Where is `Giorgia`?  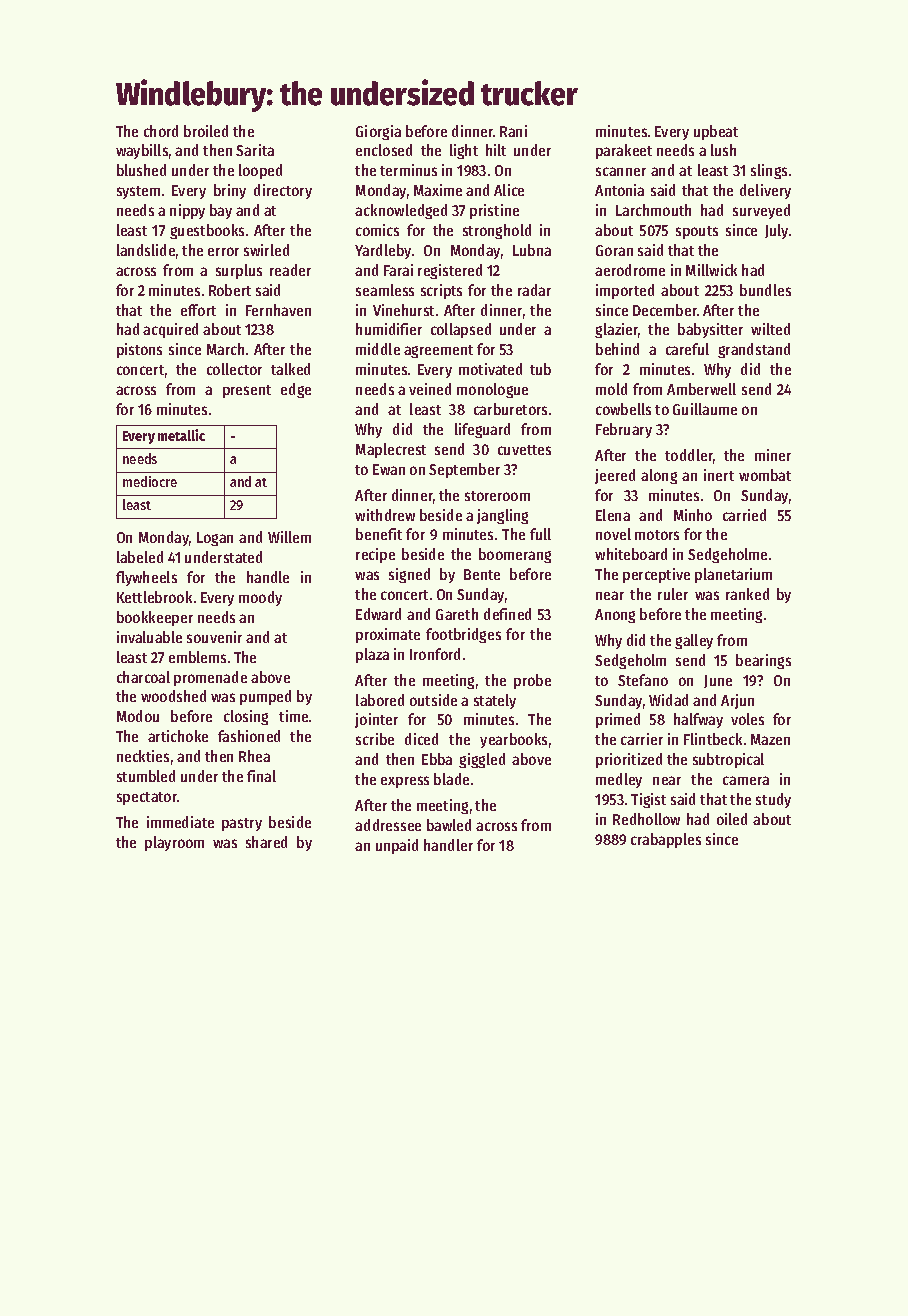
Giorgia is located at coordinates (378, 132).
